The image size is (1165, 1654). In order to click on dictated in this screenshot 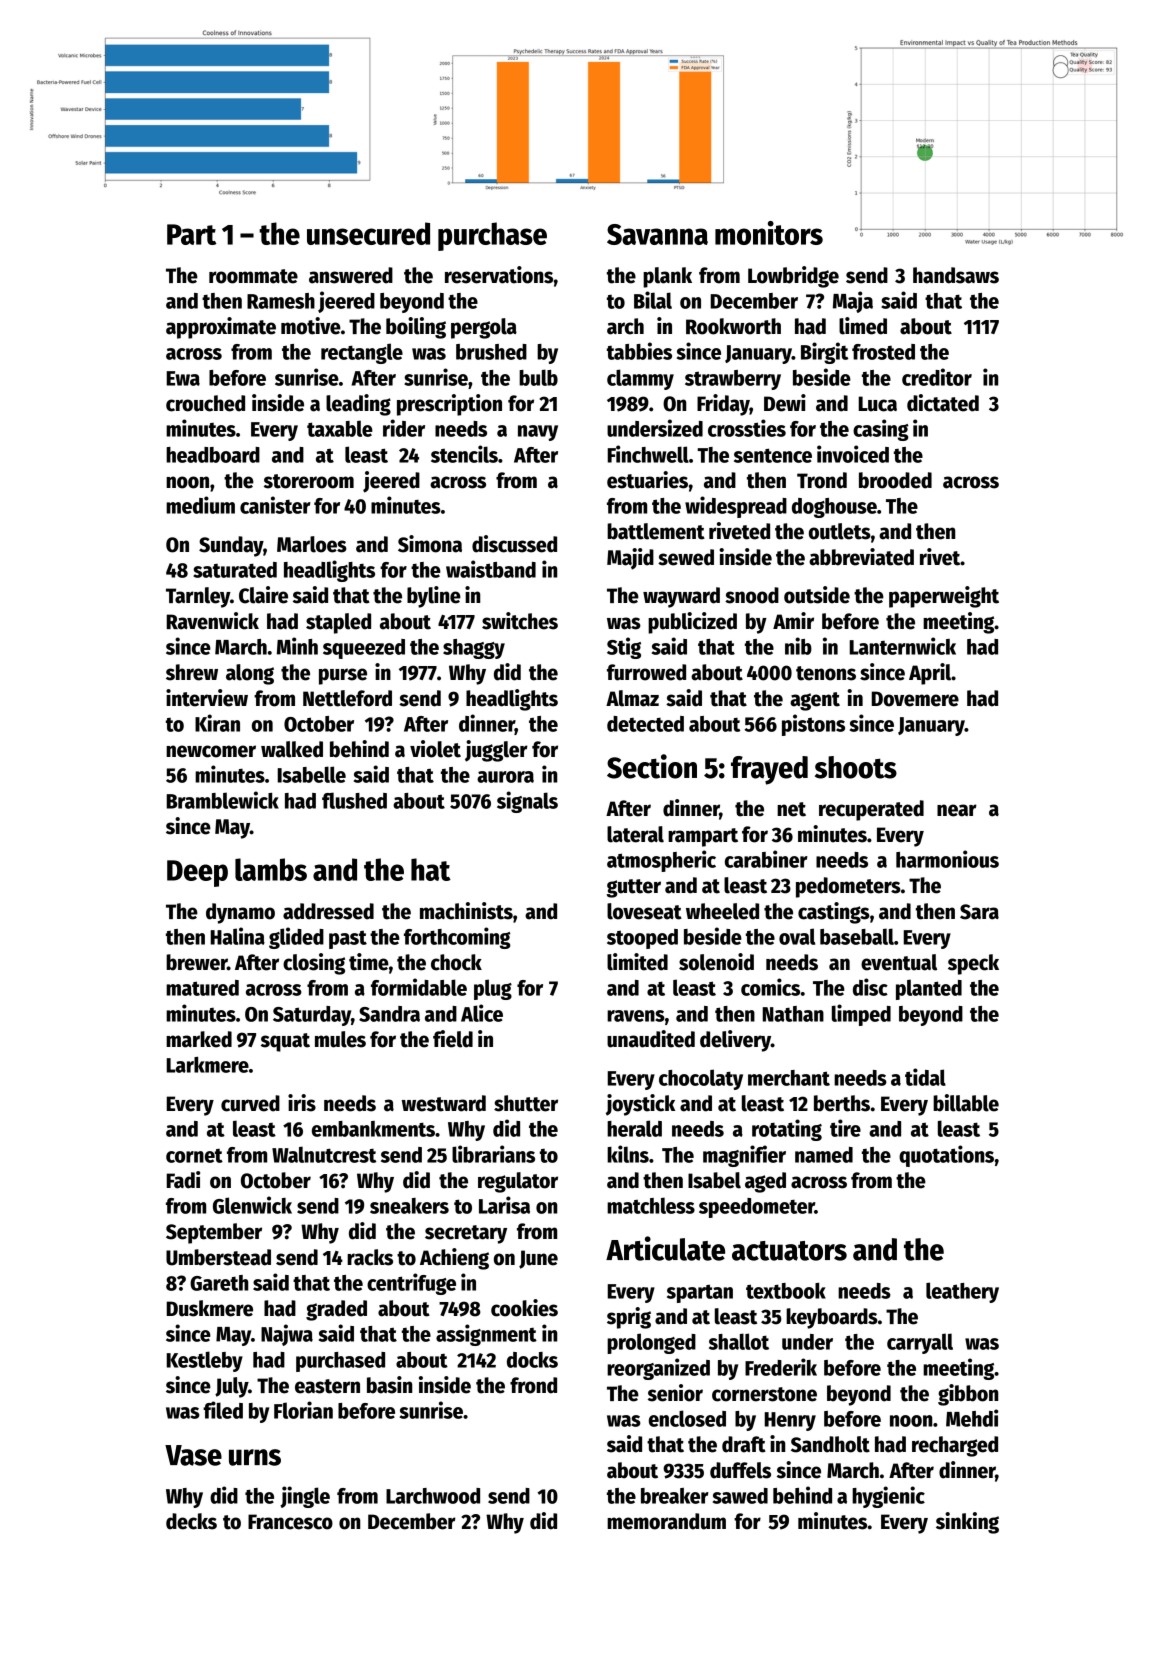, I will do `click(943, 403)`.
